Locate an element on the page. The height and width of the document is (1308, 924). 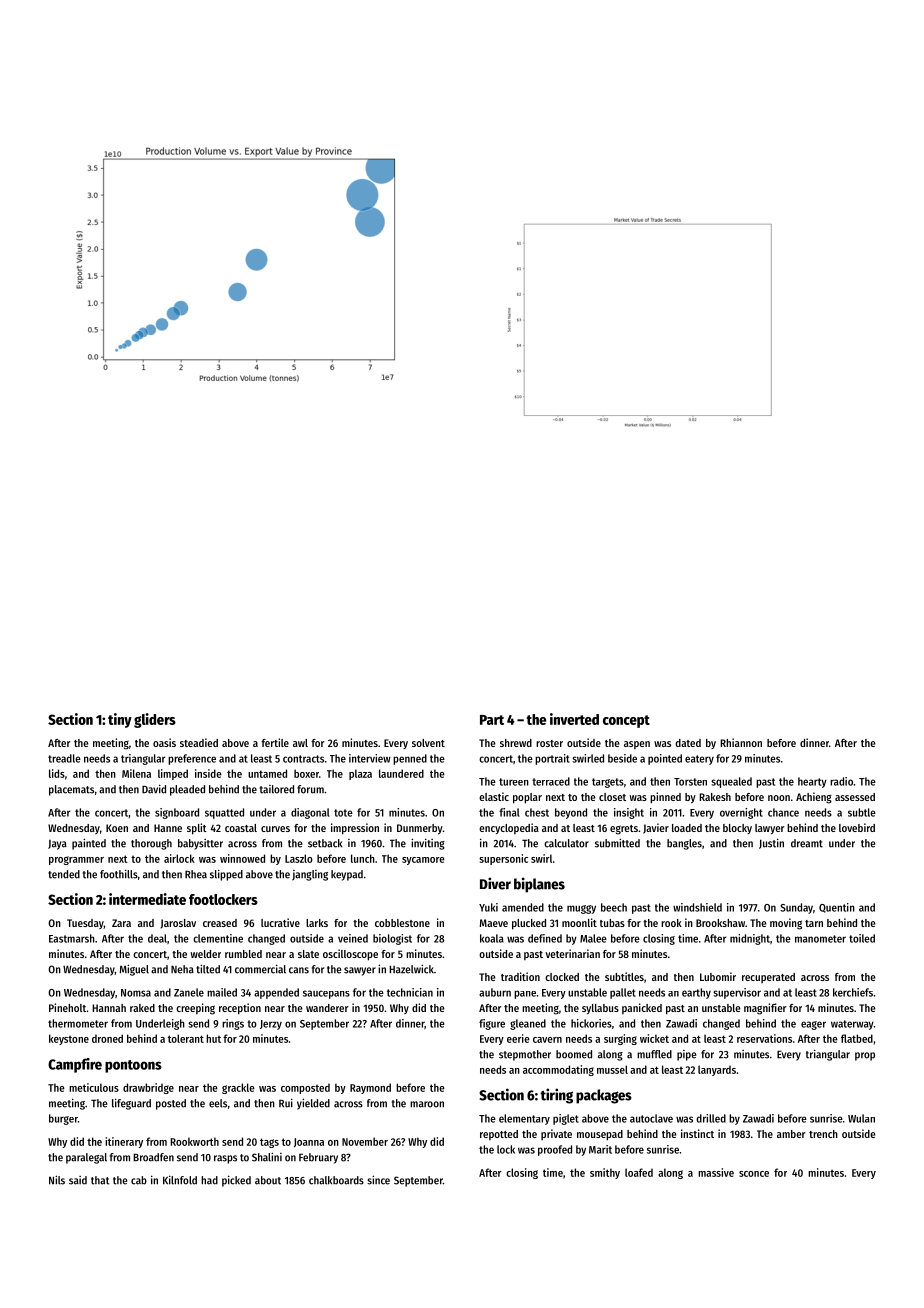
droned is located at coordinates (107, 1038).
